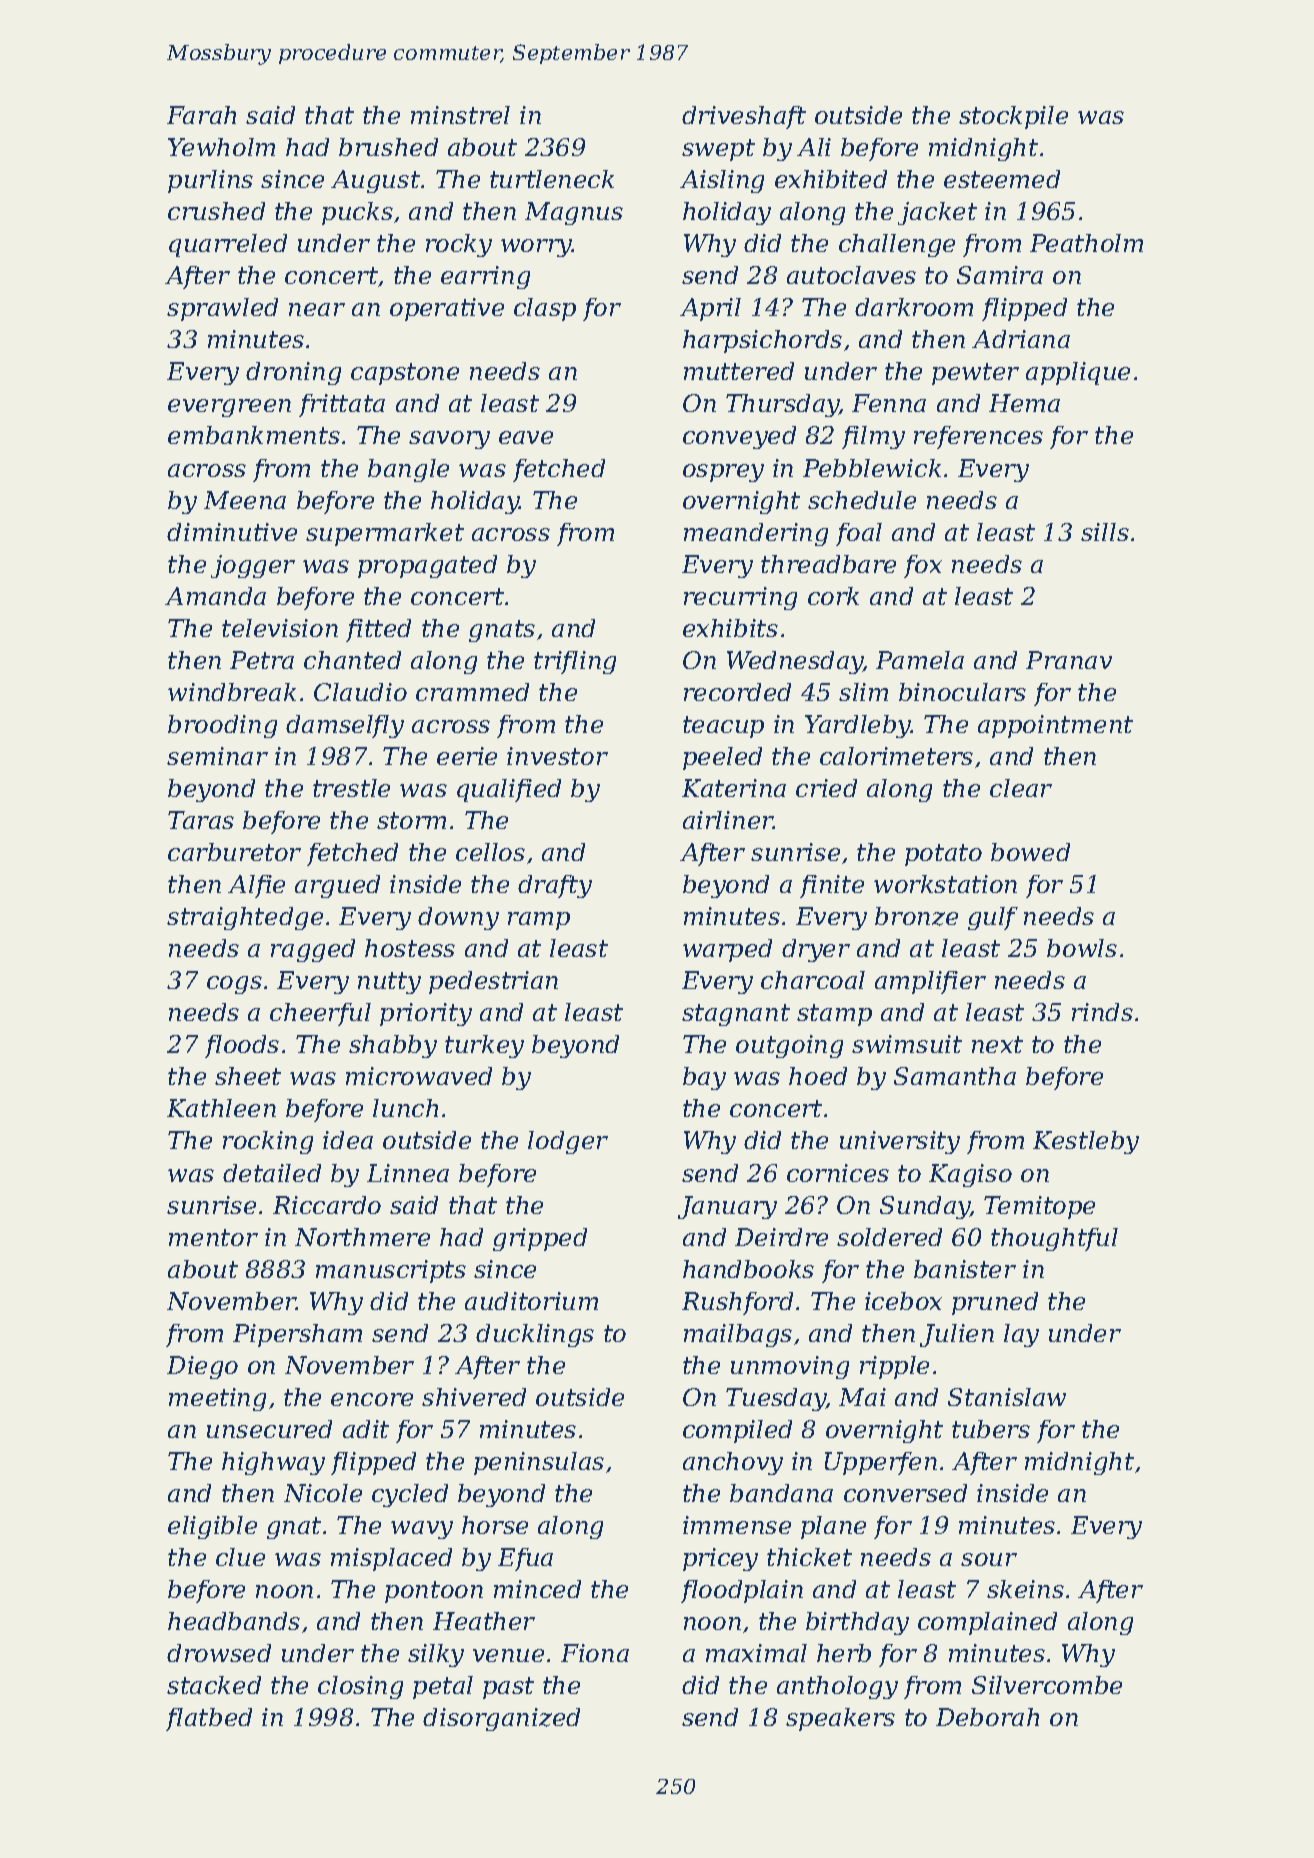 Image resolution: width=1314 pixels, height=1858 pixels. I want to click on cellos, so click(490, 852).
